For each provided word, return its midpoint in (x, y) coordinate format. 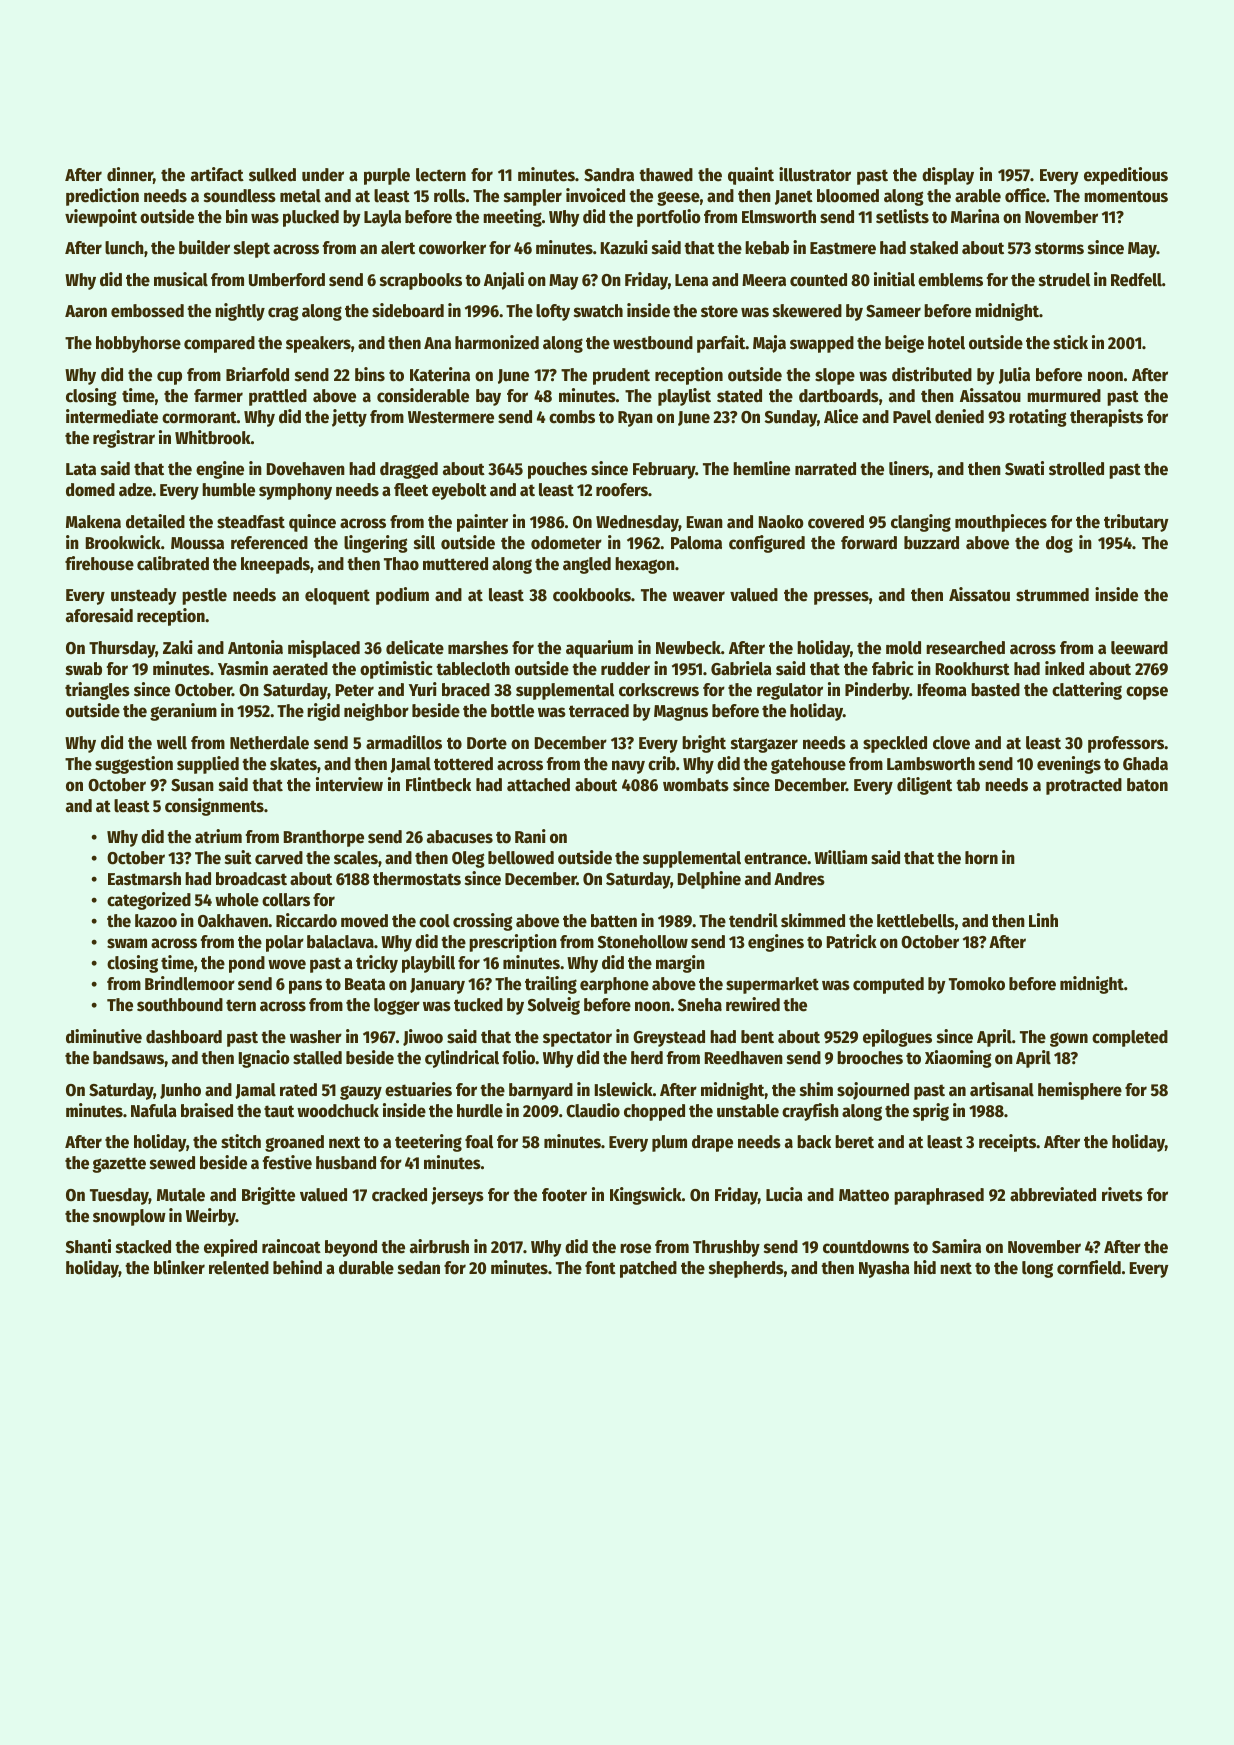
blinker (179, 1267)
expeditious (1126, 176)
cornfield (1089, 1267)
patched (648, 1269)
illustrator (815, 174)
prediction (102, 197)
